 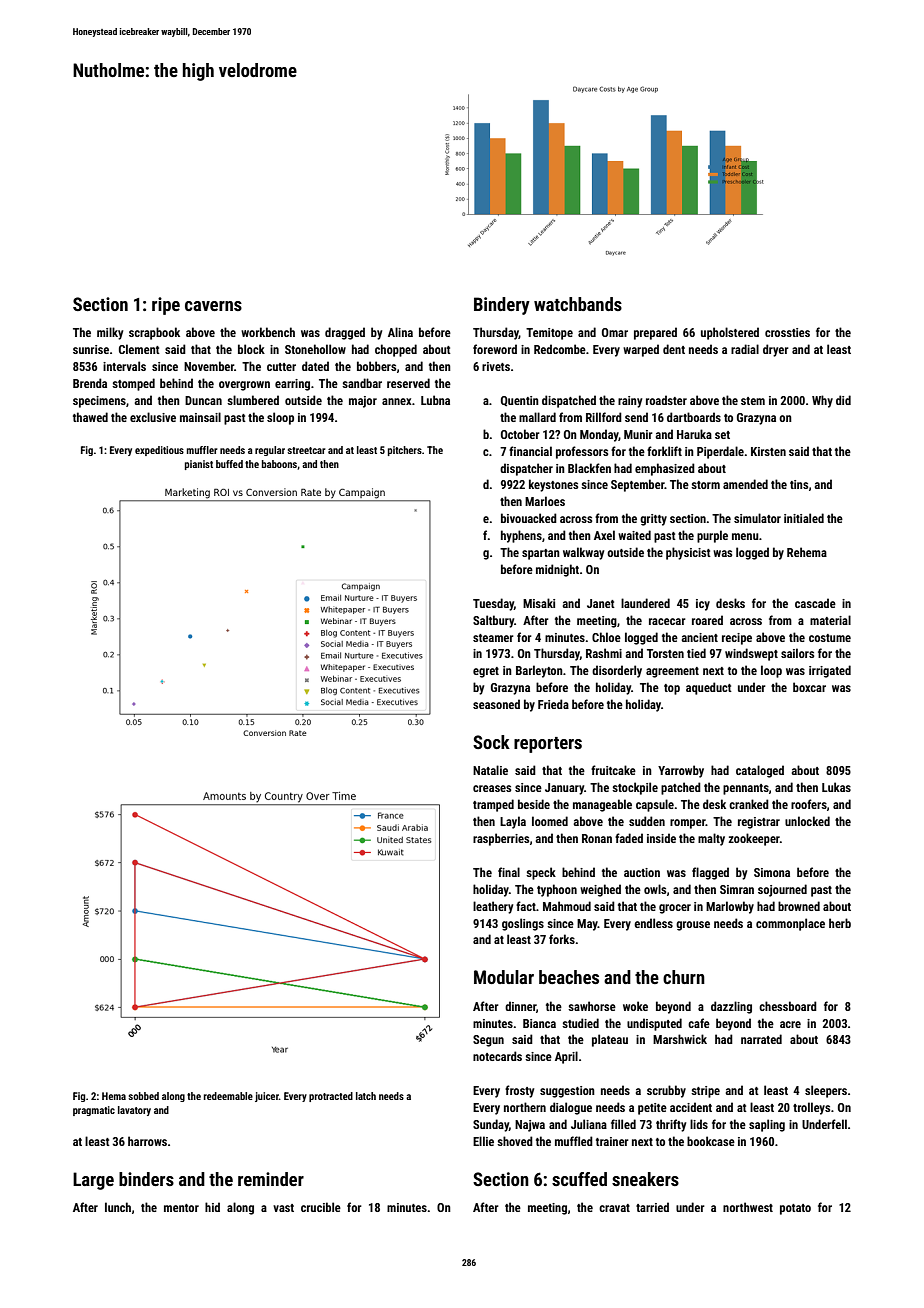 What do you see at coordinates (602, 805) in the page?
I see `manageable` at bounding box center [602, 805].
